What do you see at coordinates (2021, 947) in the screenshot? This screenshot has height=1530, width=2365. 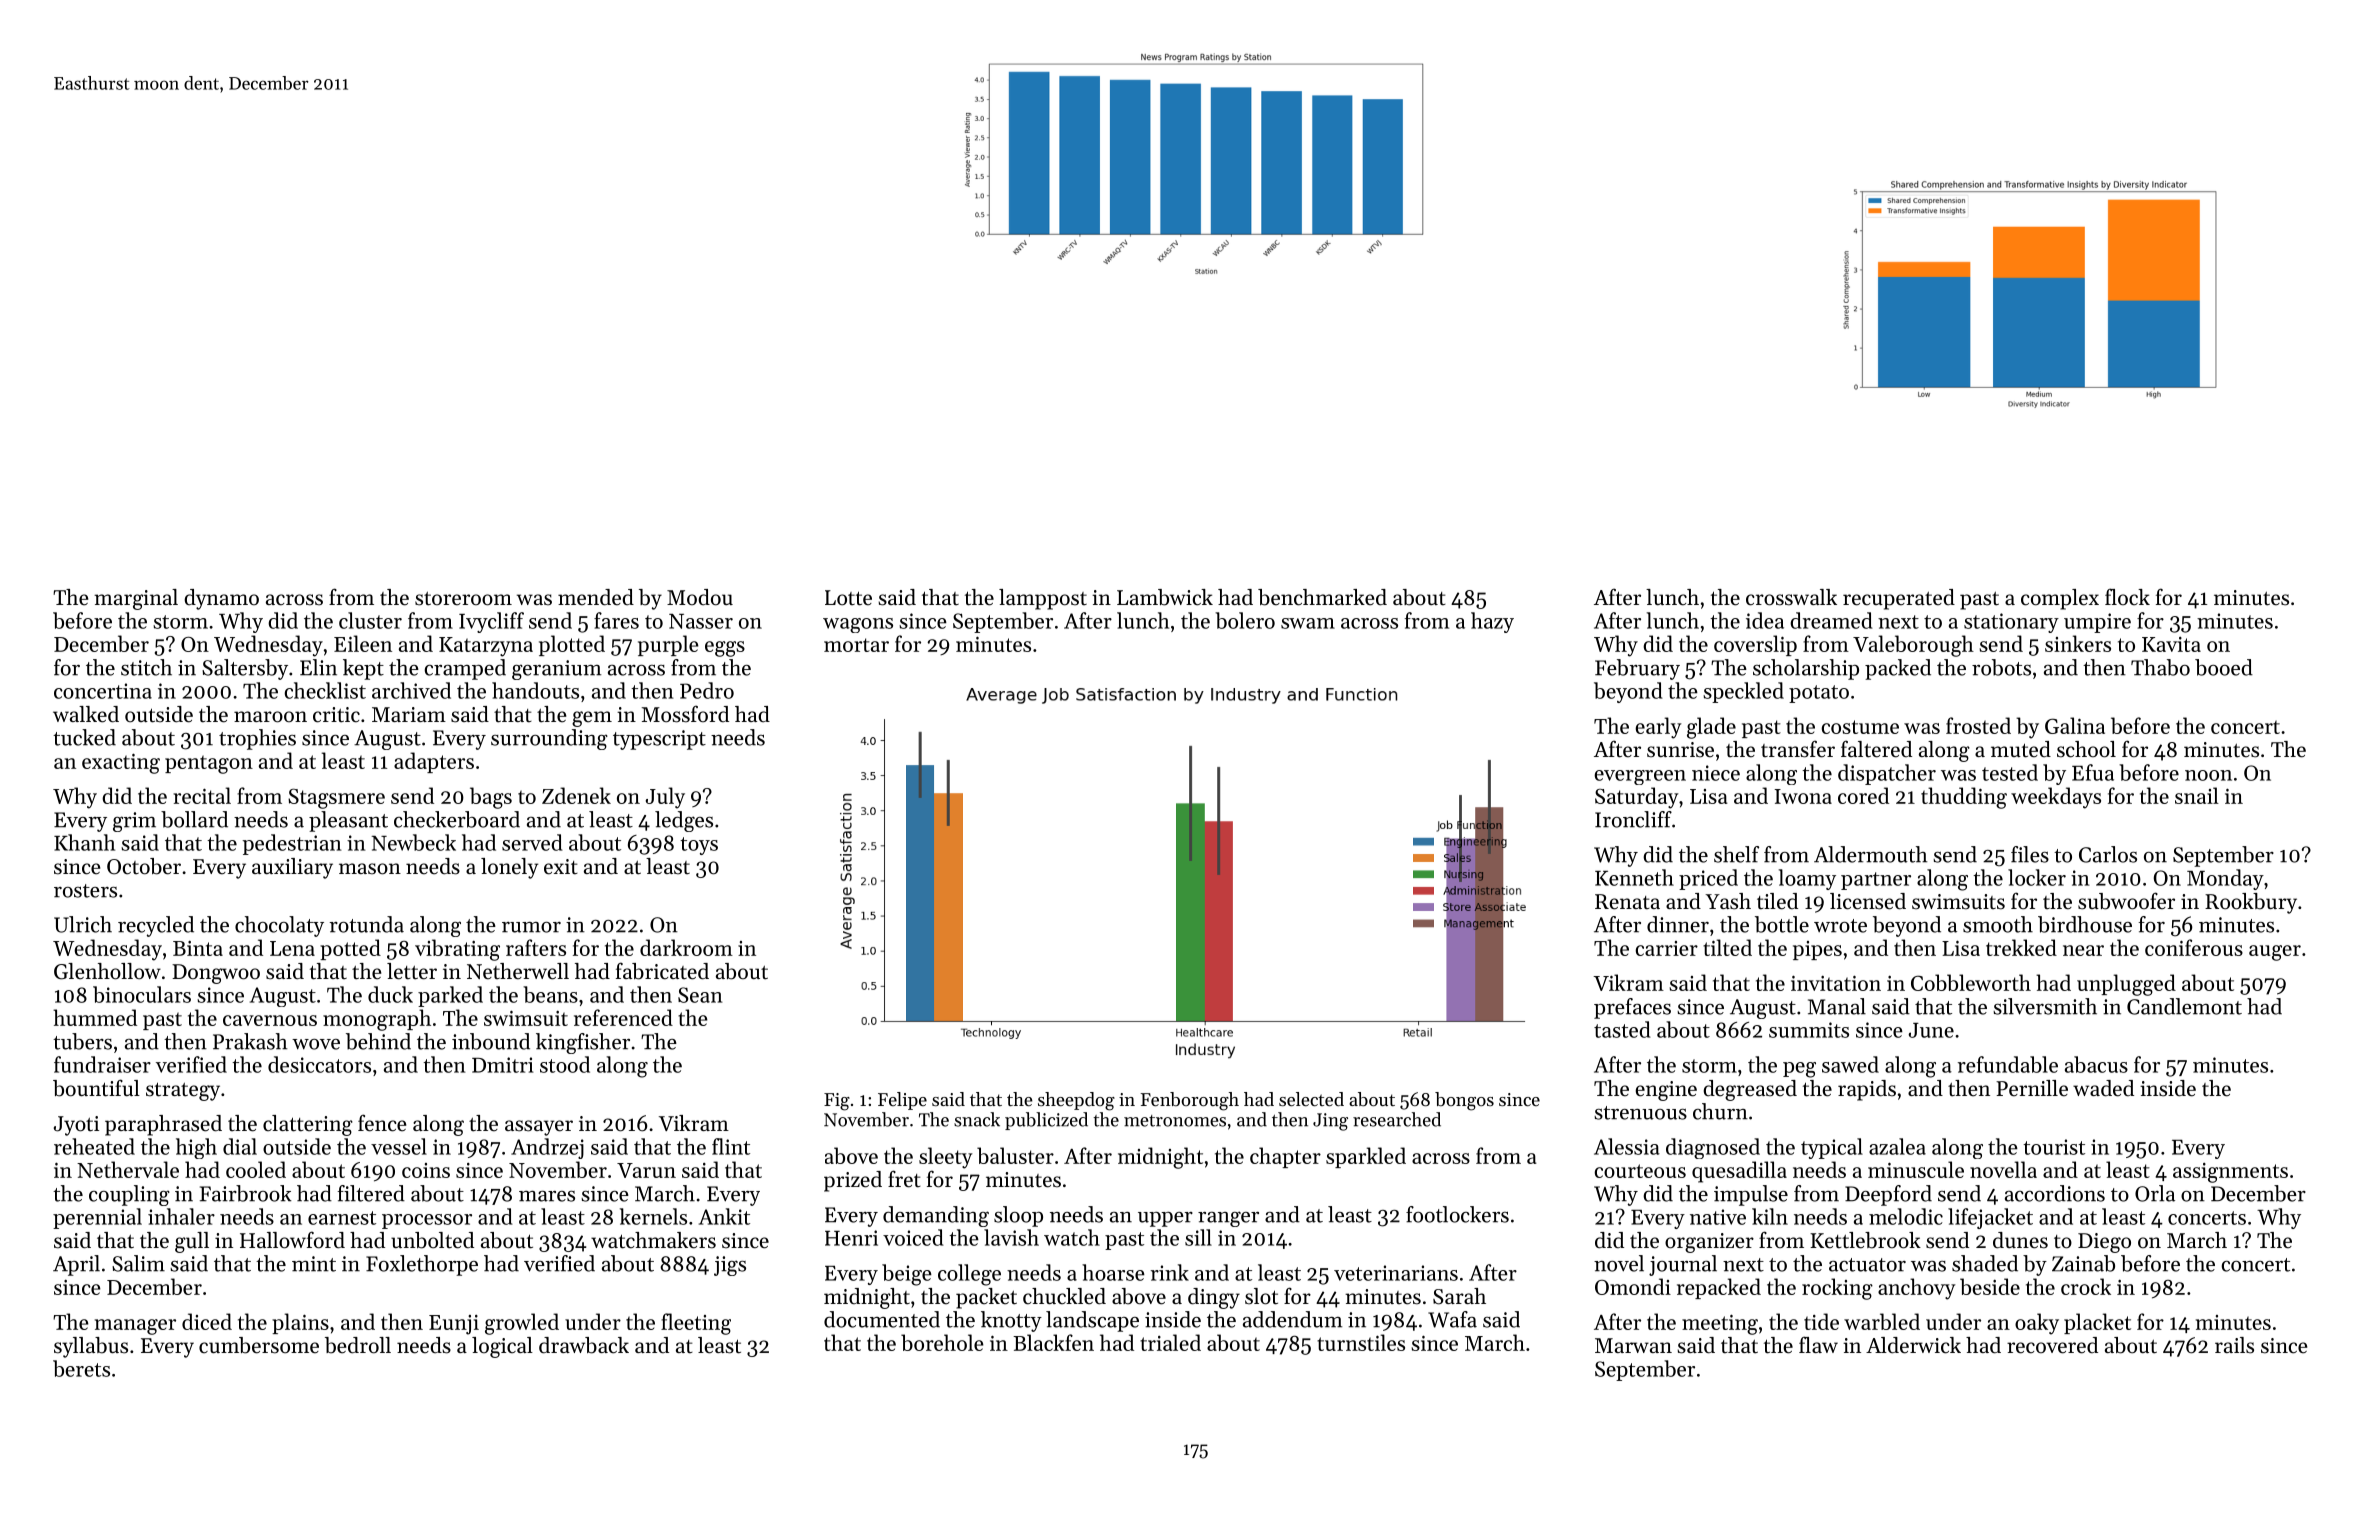 I see `trekked` at bounding box center [2021, 947].
